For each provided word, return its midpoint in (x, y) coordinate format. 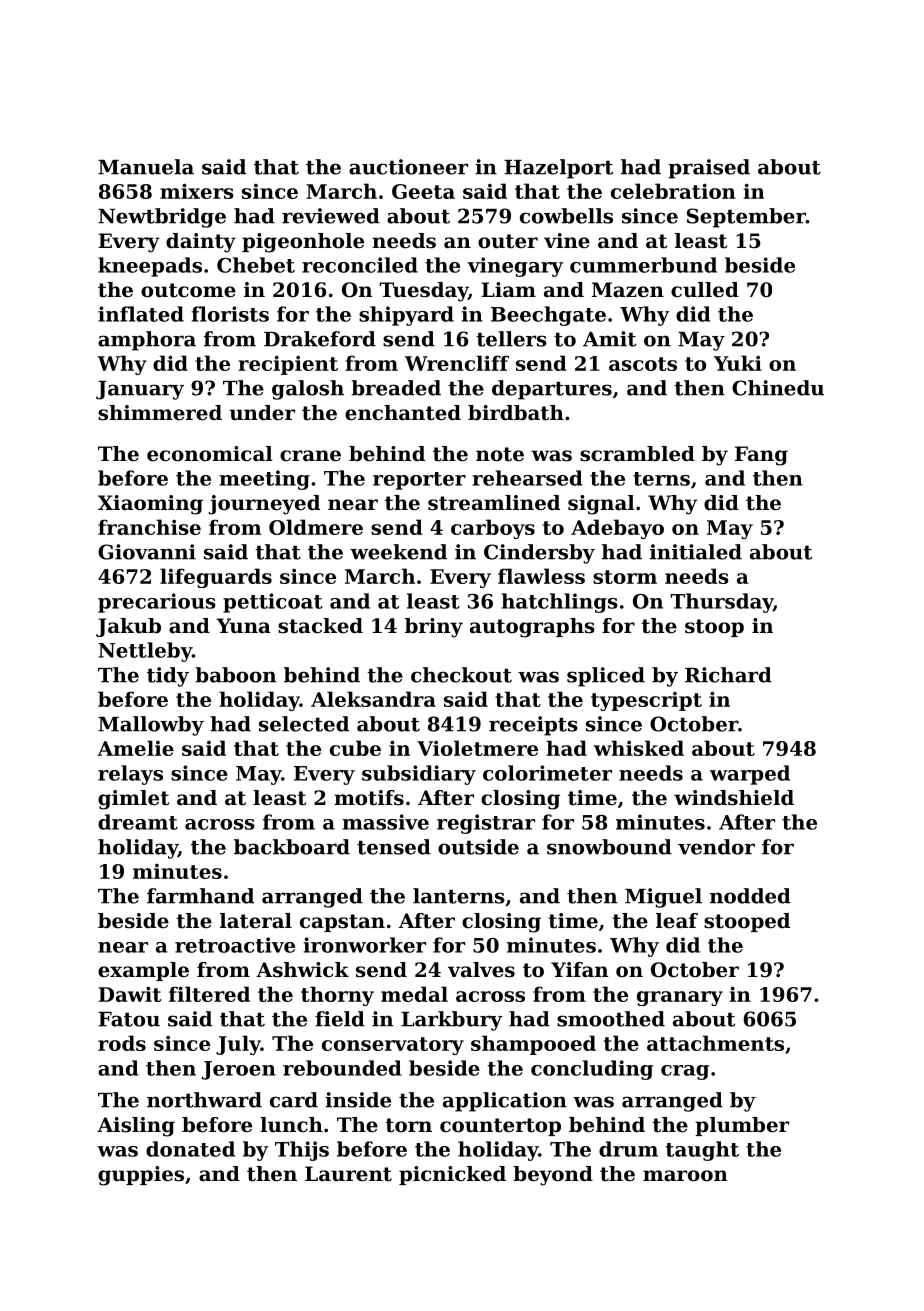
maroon (685, 1176)
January (140, 390)
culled (705, 290)
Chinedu (778, 388)
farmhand (200, 896)
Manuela (146, 167)
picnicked (452, 1175)
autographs (532, 628)
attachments (715, 1043)
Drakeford (320, 339)
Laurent (348, 1174)
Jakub (128, 627)
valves (481, 970)
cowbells (566, 216)
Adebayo (617, 529)
